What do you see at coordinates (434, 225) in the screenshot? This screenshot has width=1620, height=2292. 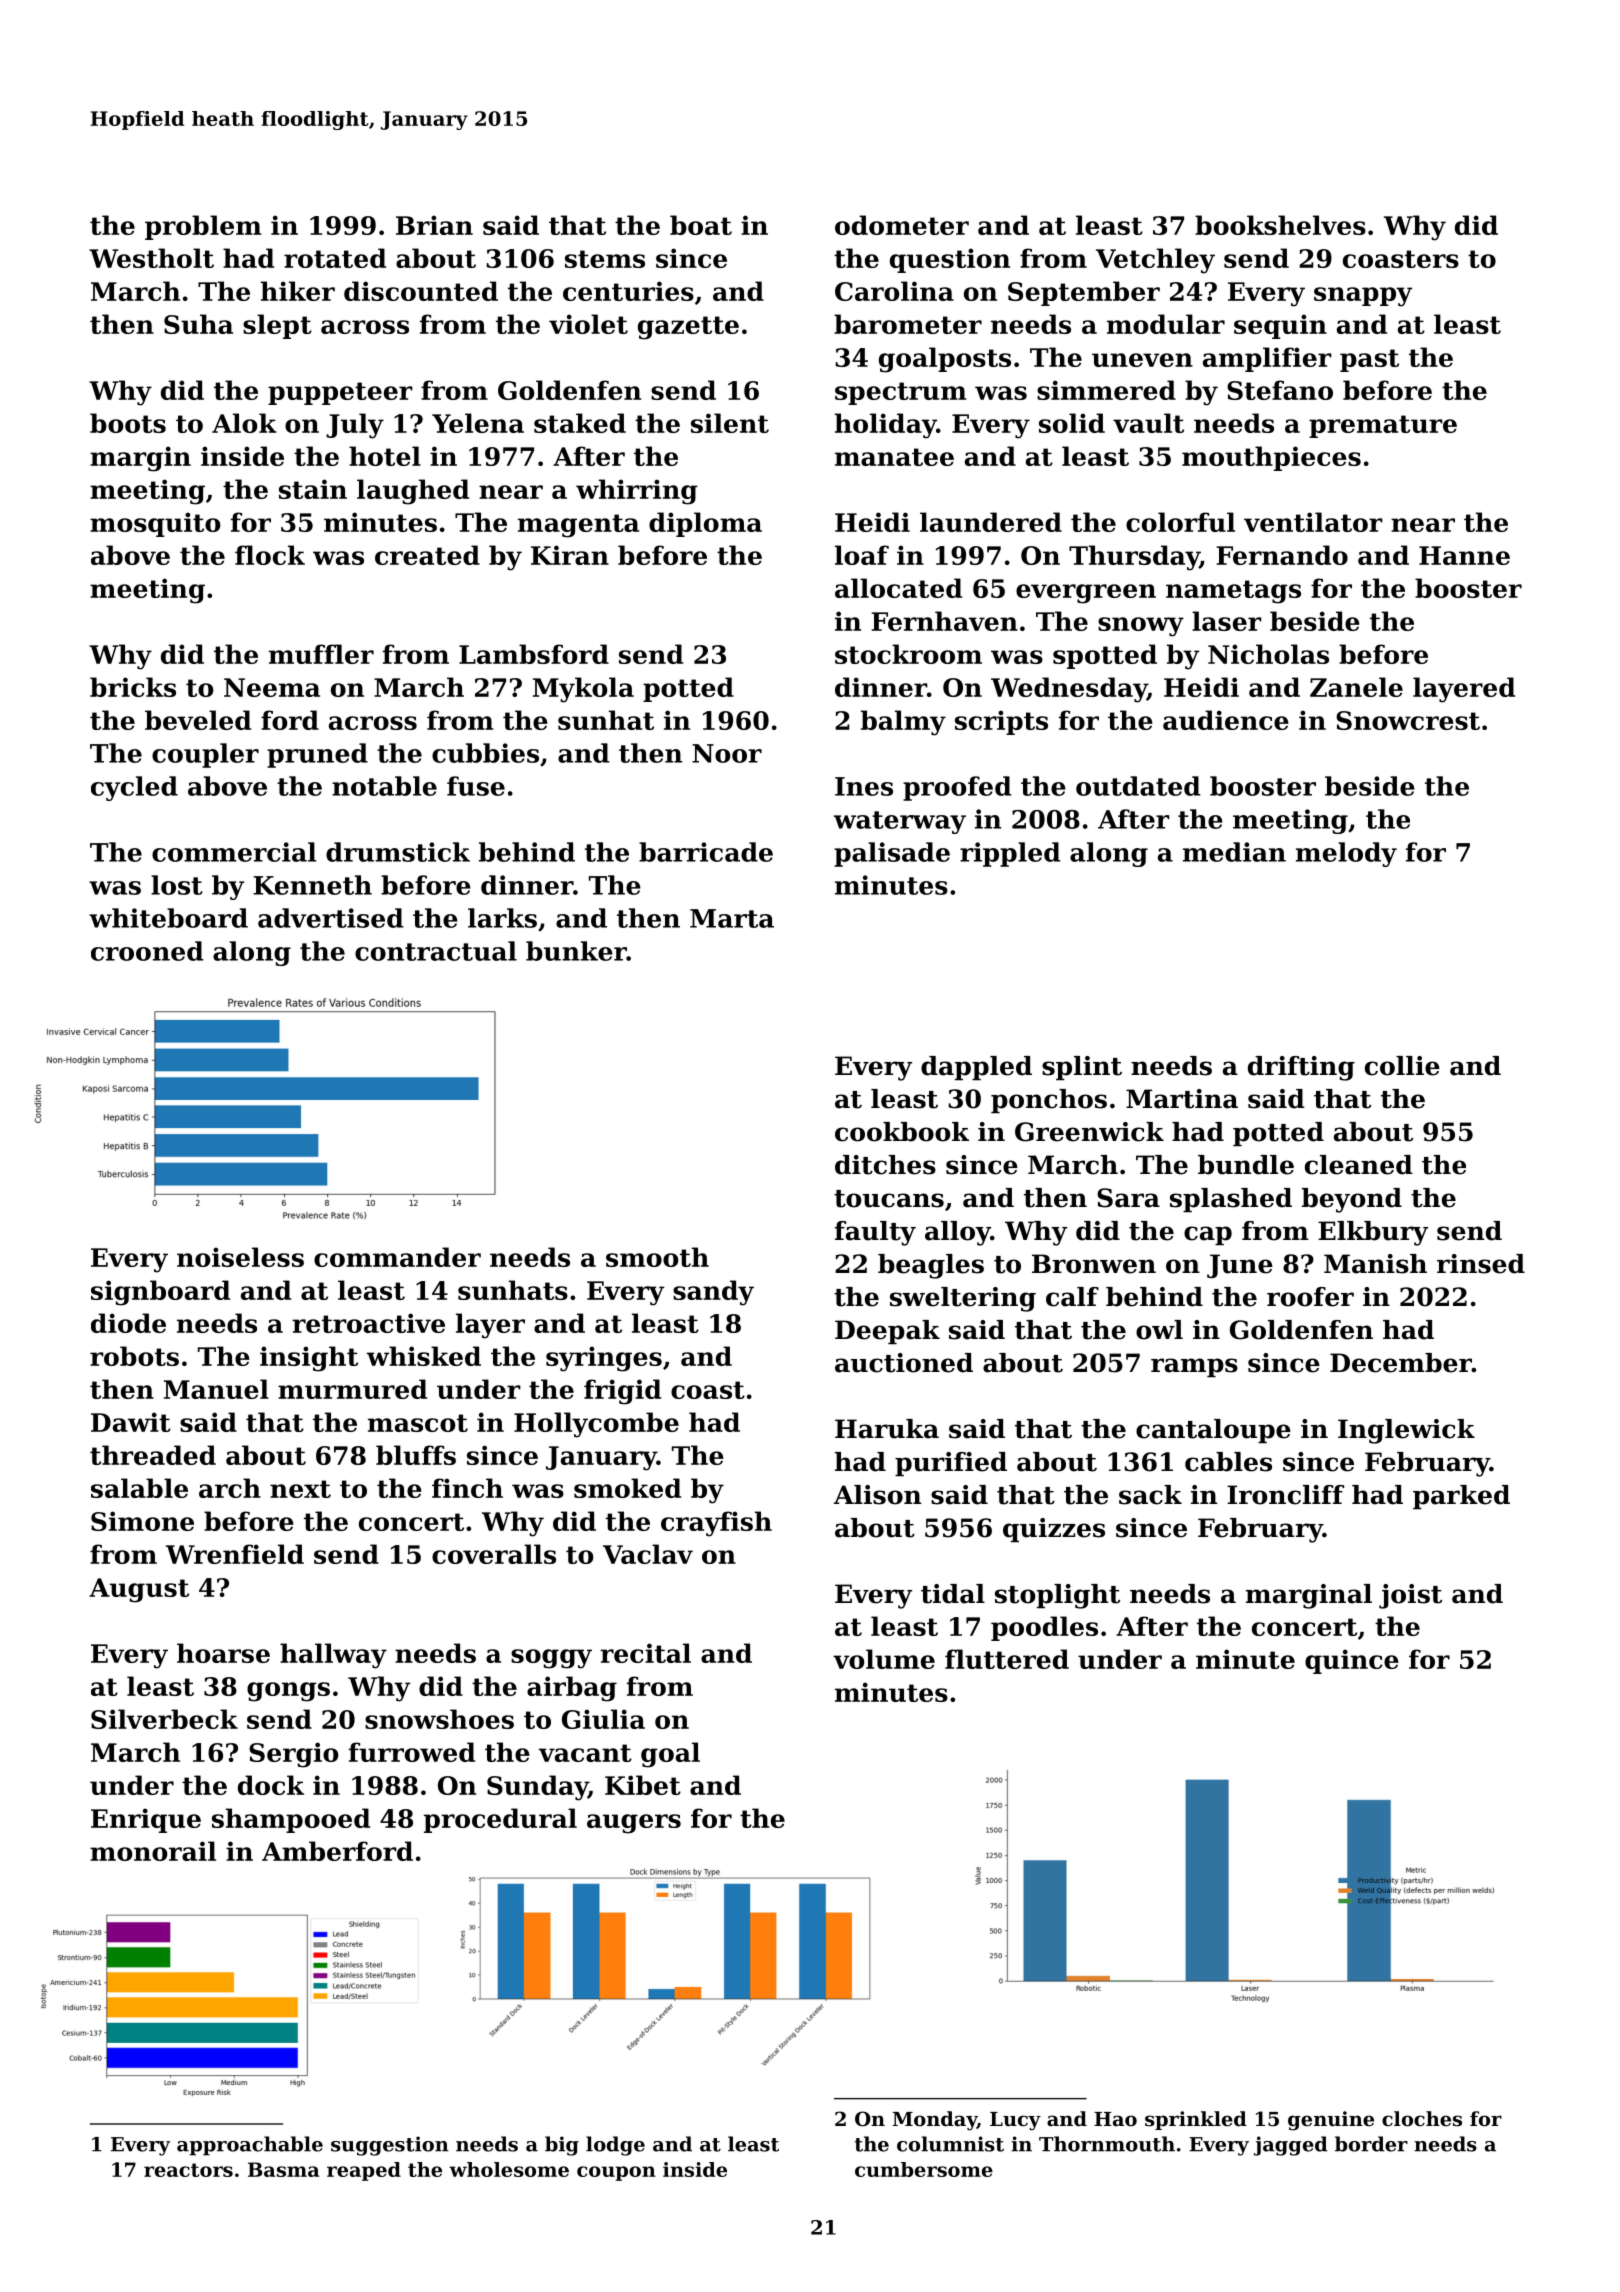 I see `Brian` at bounding box center [434, 225].
